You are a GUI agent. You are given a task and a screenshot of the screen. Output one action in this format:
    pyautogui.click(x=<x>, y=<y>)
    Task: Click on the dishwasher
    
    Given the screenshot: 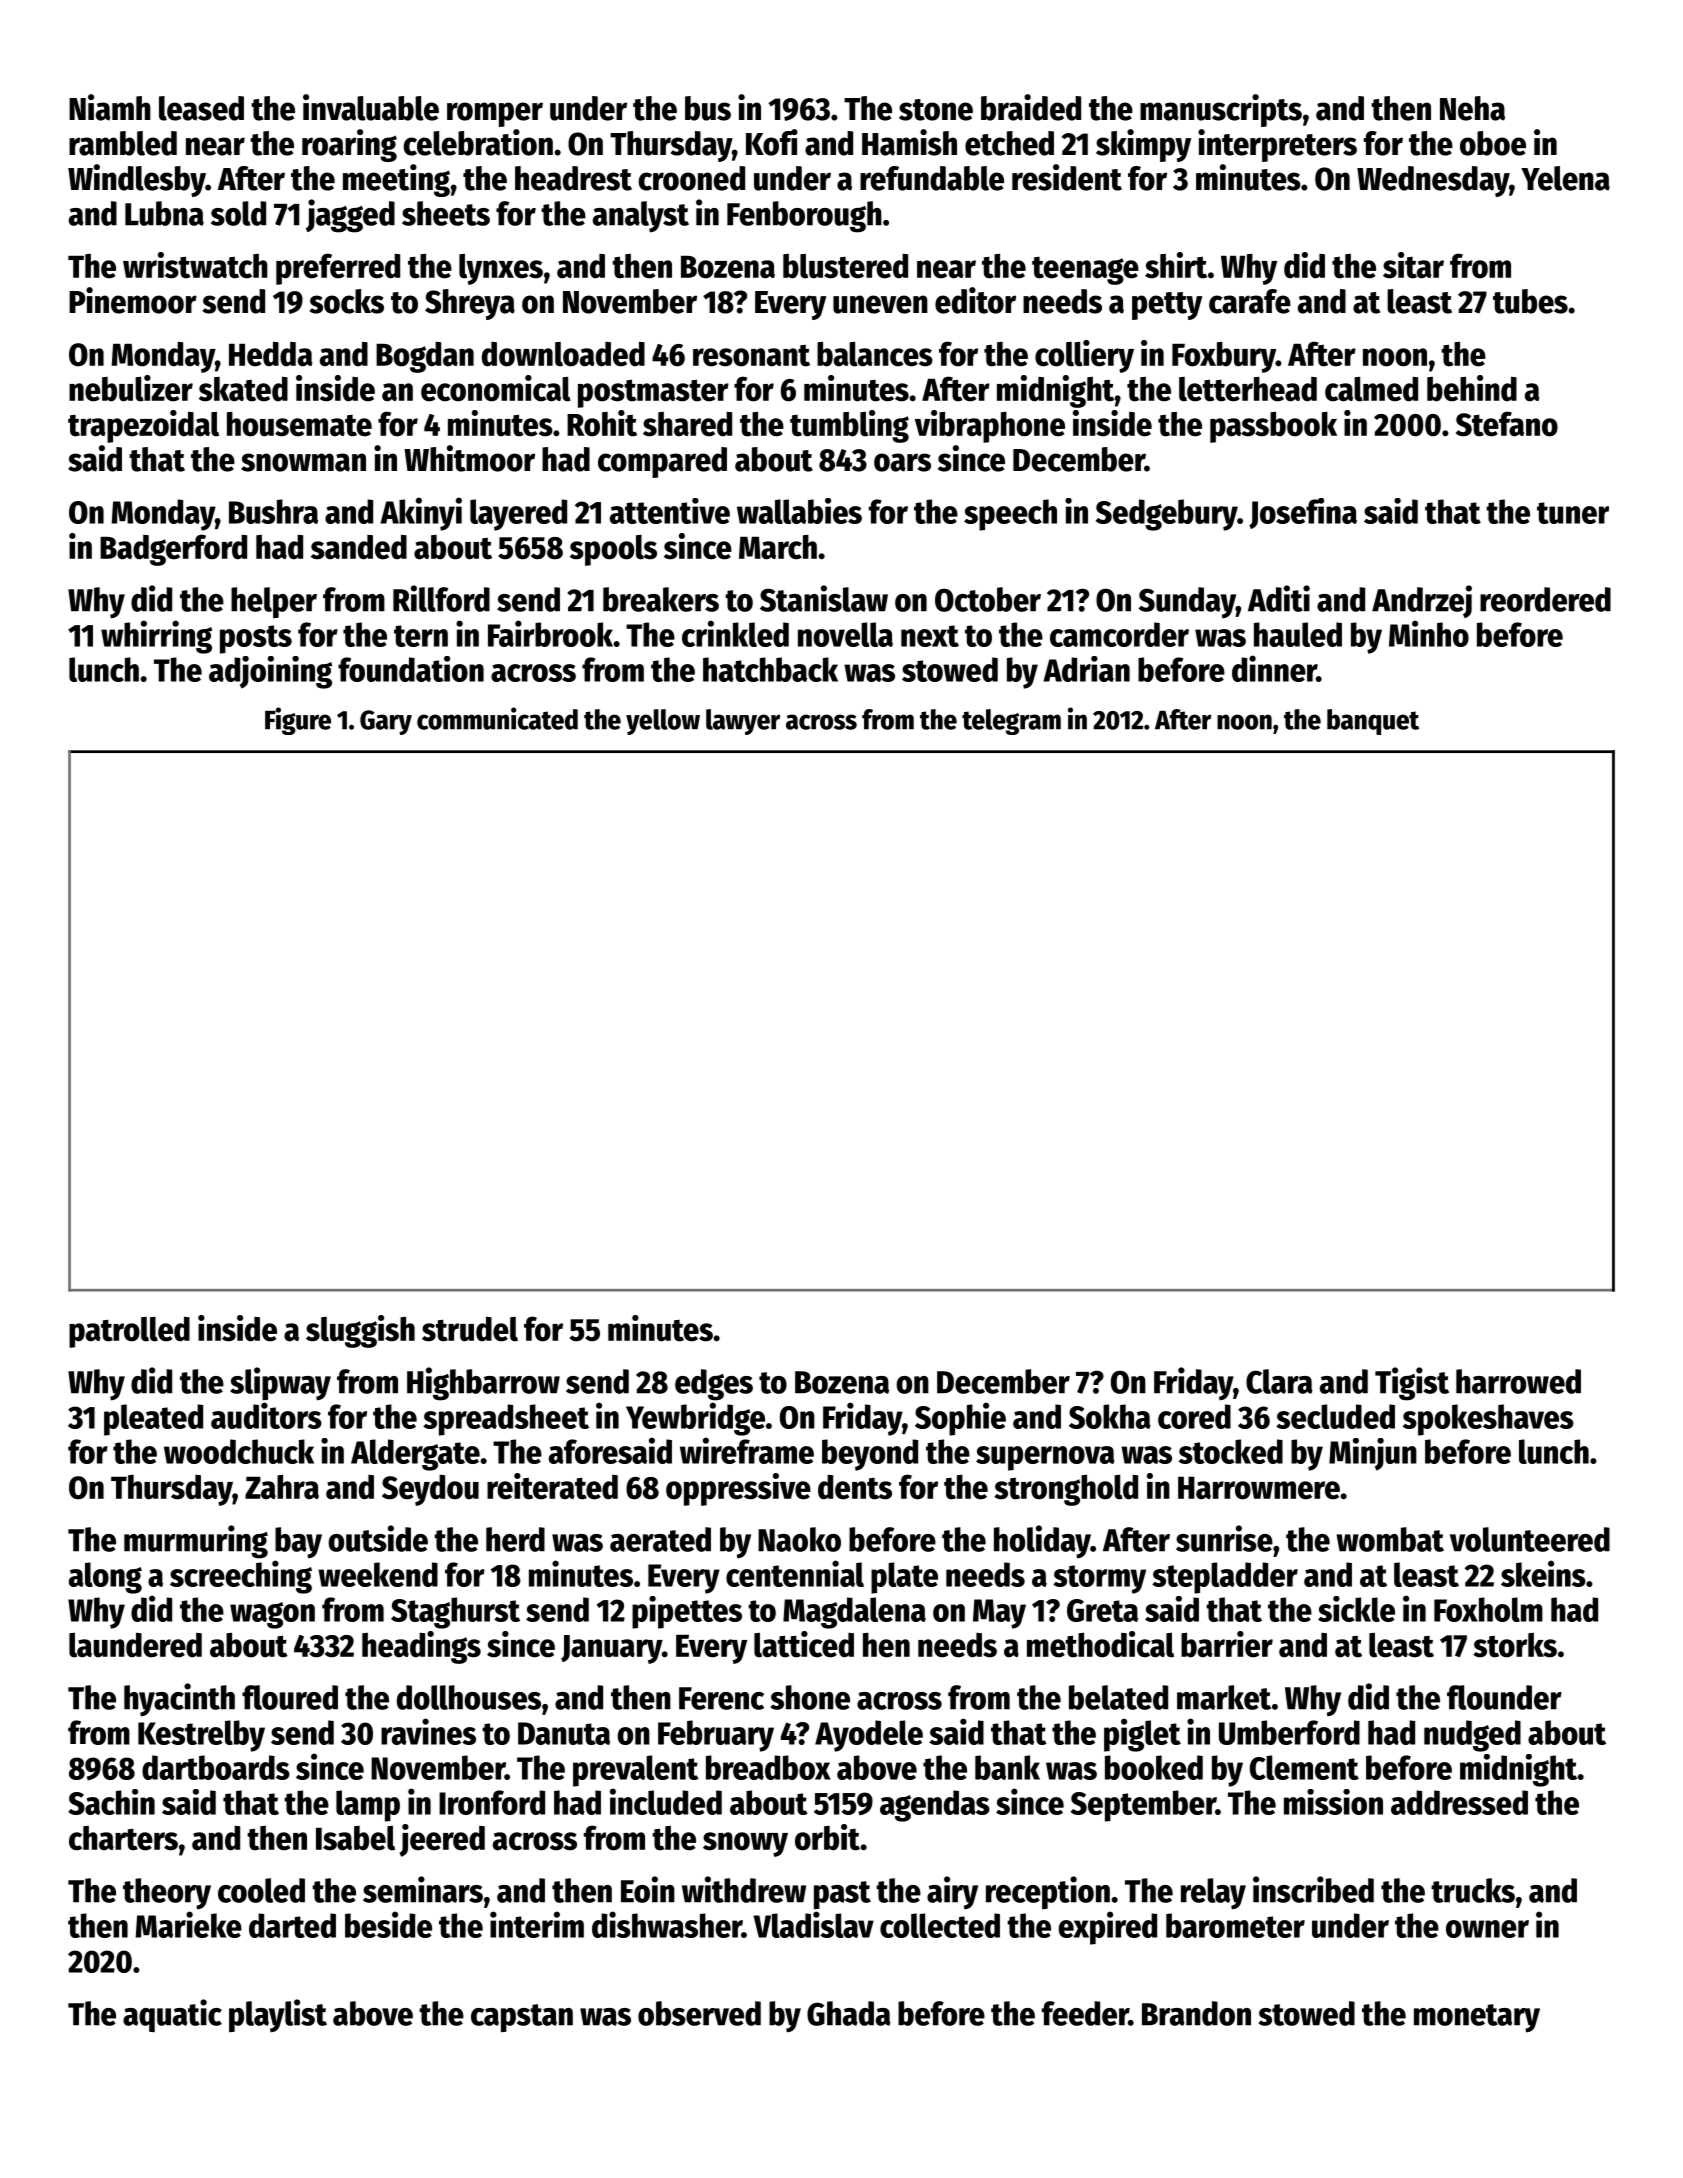 What is the action you would take?
    pyautogui.click(x=667, y=1924)
